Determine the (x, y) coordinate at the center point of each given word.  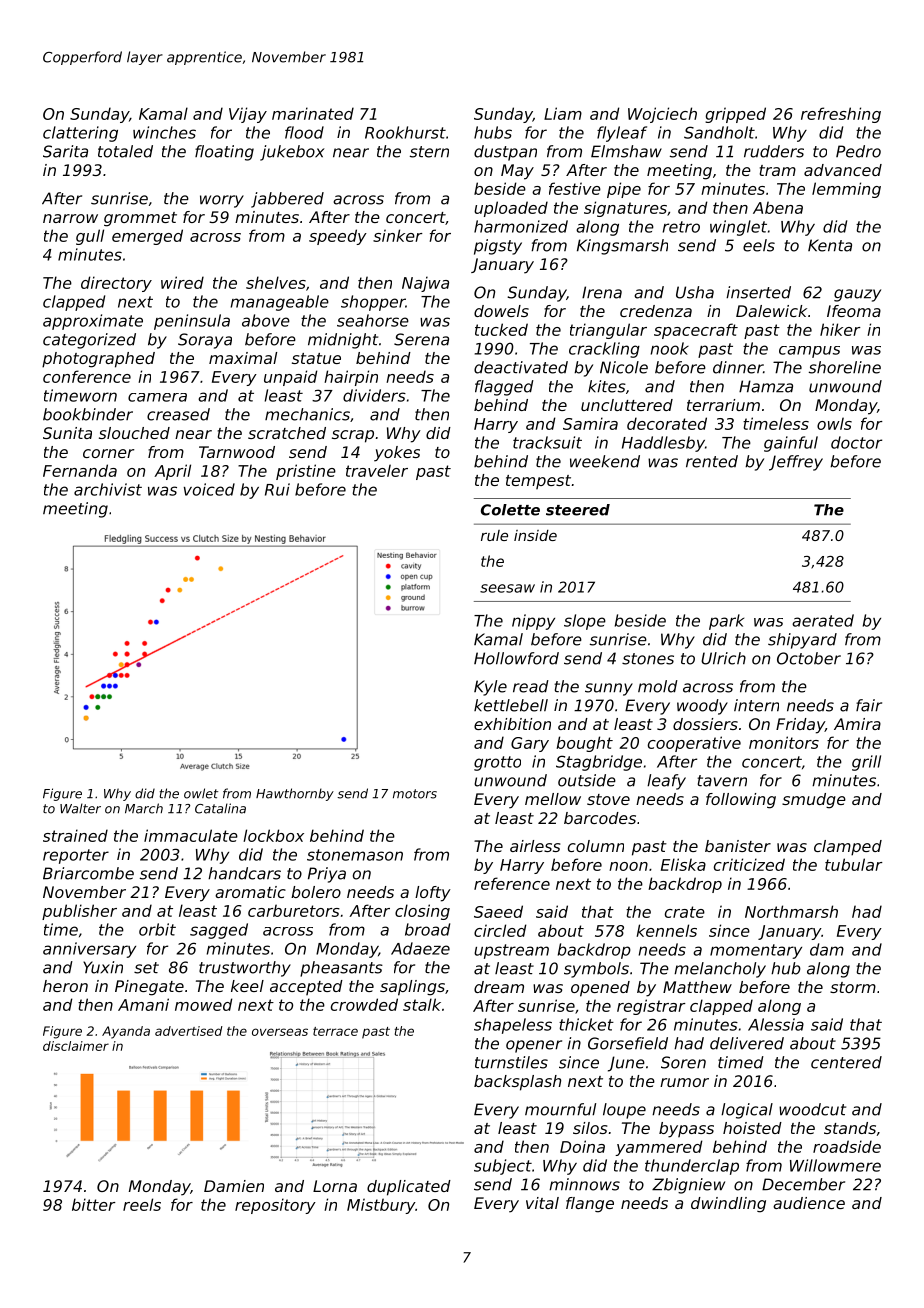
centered (846, 1062)
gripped (735, 115)
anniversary (89, 950)
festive (575, 188)
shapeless (513, 1026)
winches (164, 132)
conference (87, 376)
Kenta (830, 245)
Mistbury (381, 1206)
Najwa (425, 284)
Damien (234, 1186)
